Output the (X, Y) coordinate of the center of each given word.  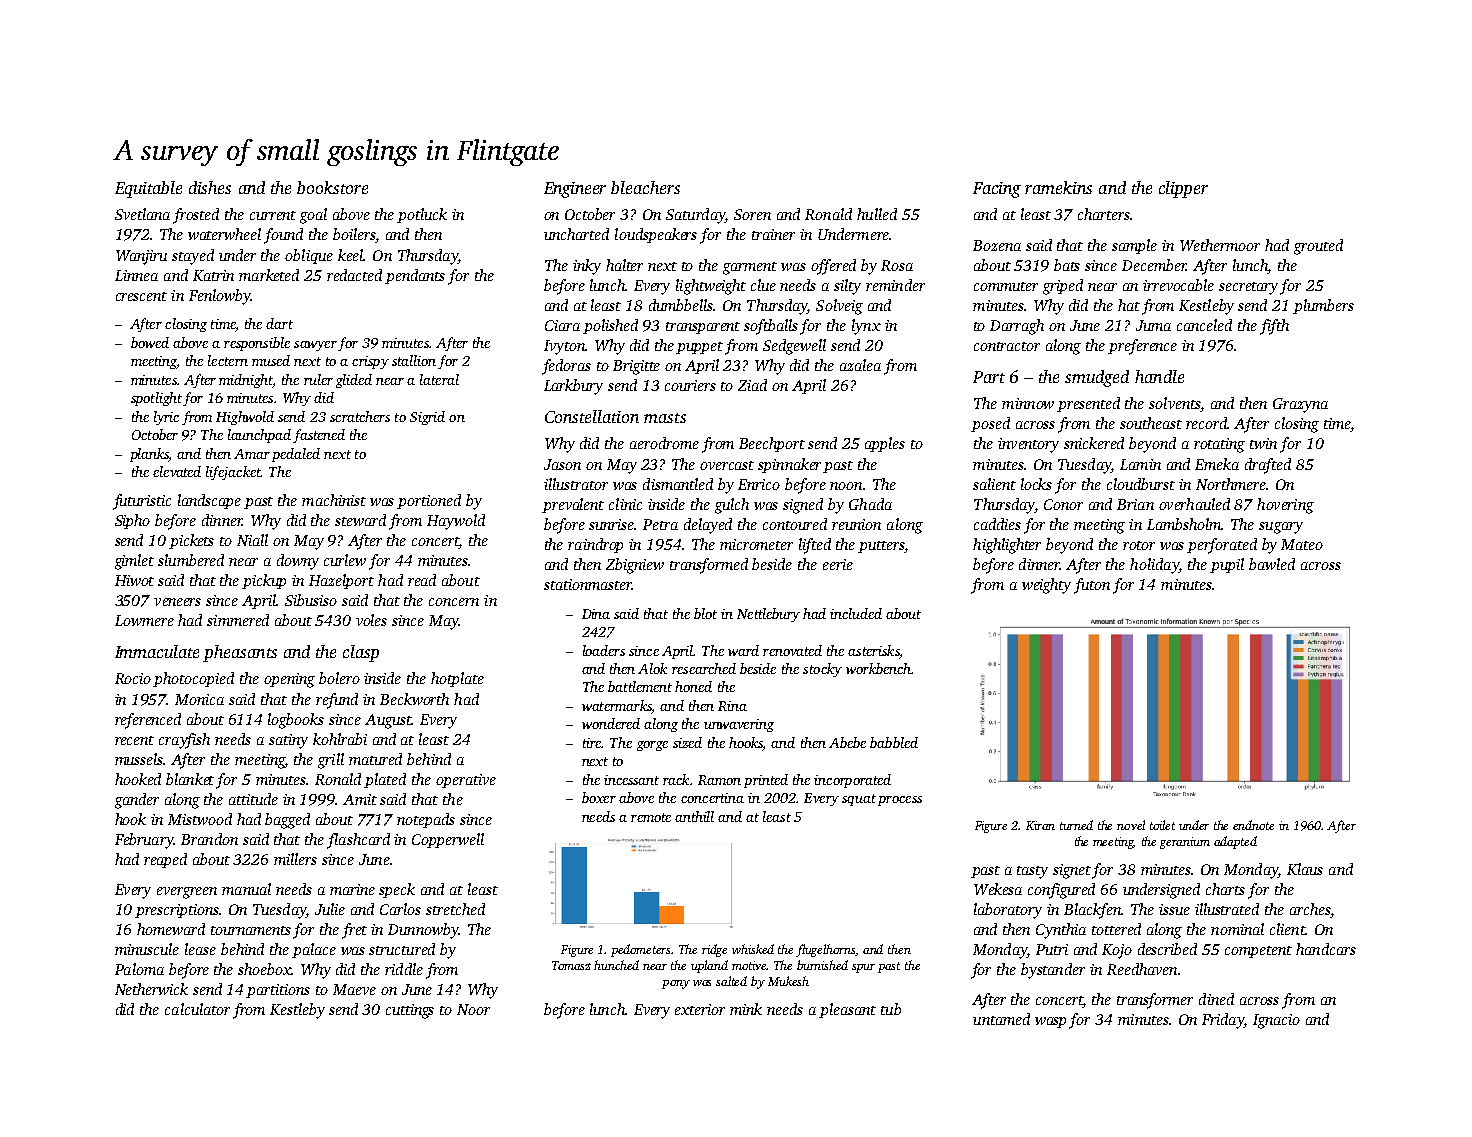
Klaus (1305, 869)
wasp (1050, 1022)
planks (149, 455)
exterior (700, 1009)
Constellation (592, 416)
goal (313, 216)
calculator (197, 1009)
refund (337, 701)
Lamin (1140, 464)
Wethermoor (1220, 245)
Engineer (575, 190)
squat (859, 800)
